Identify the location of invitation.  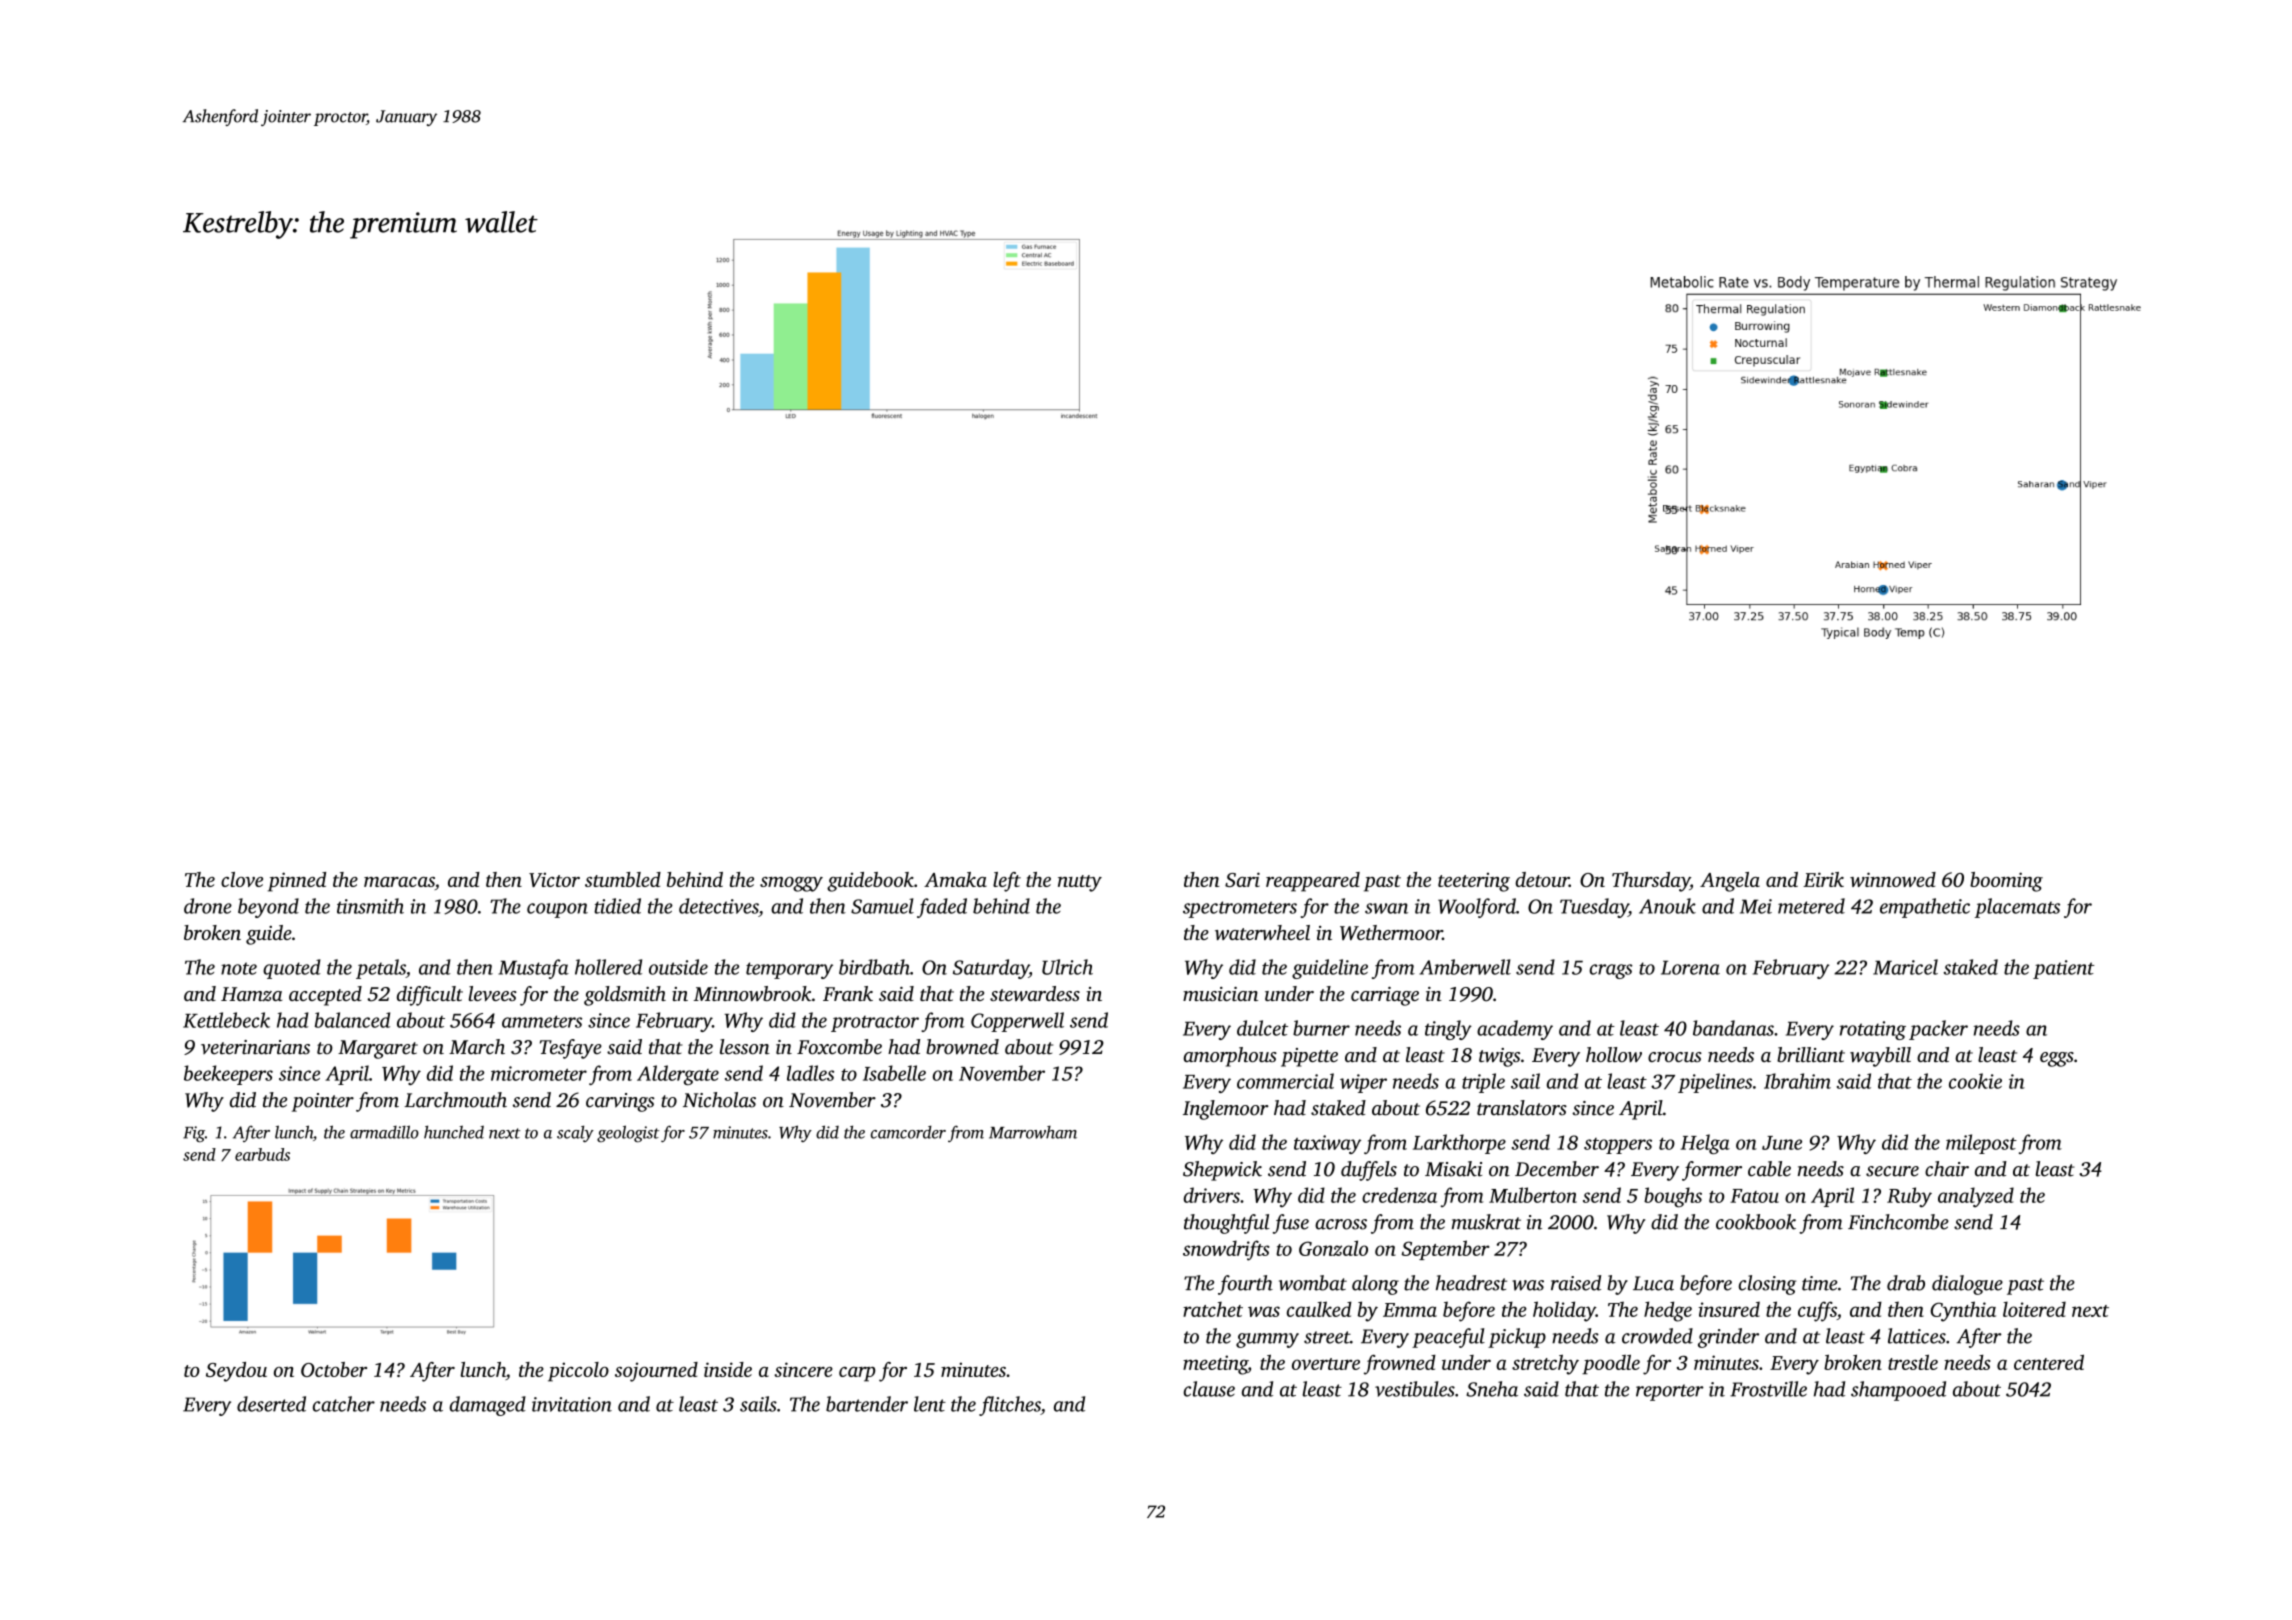
(572, 1404).
